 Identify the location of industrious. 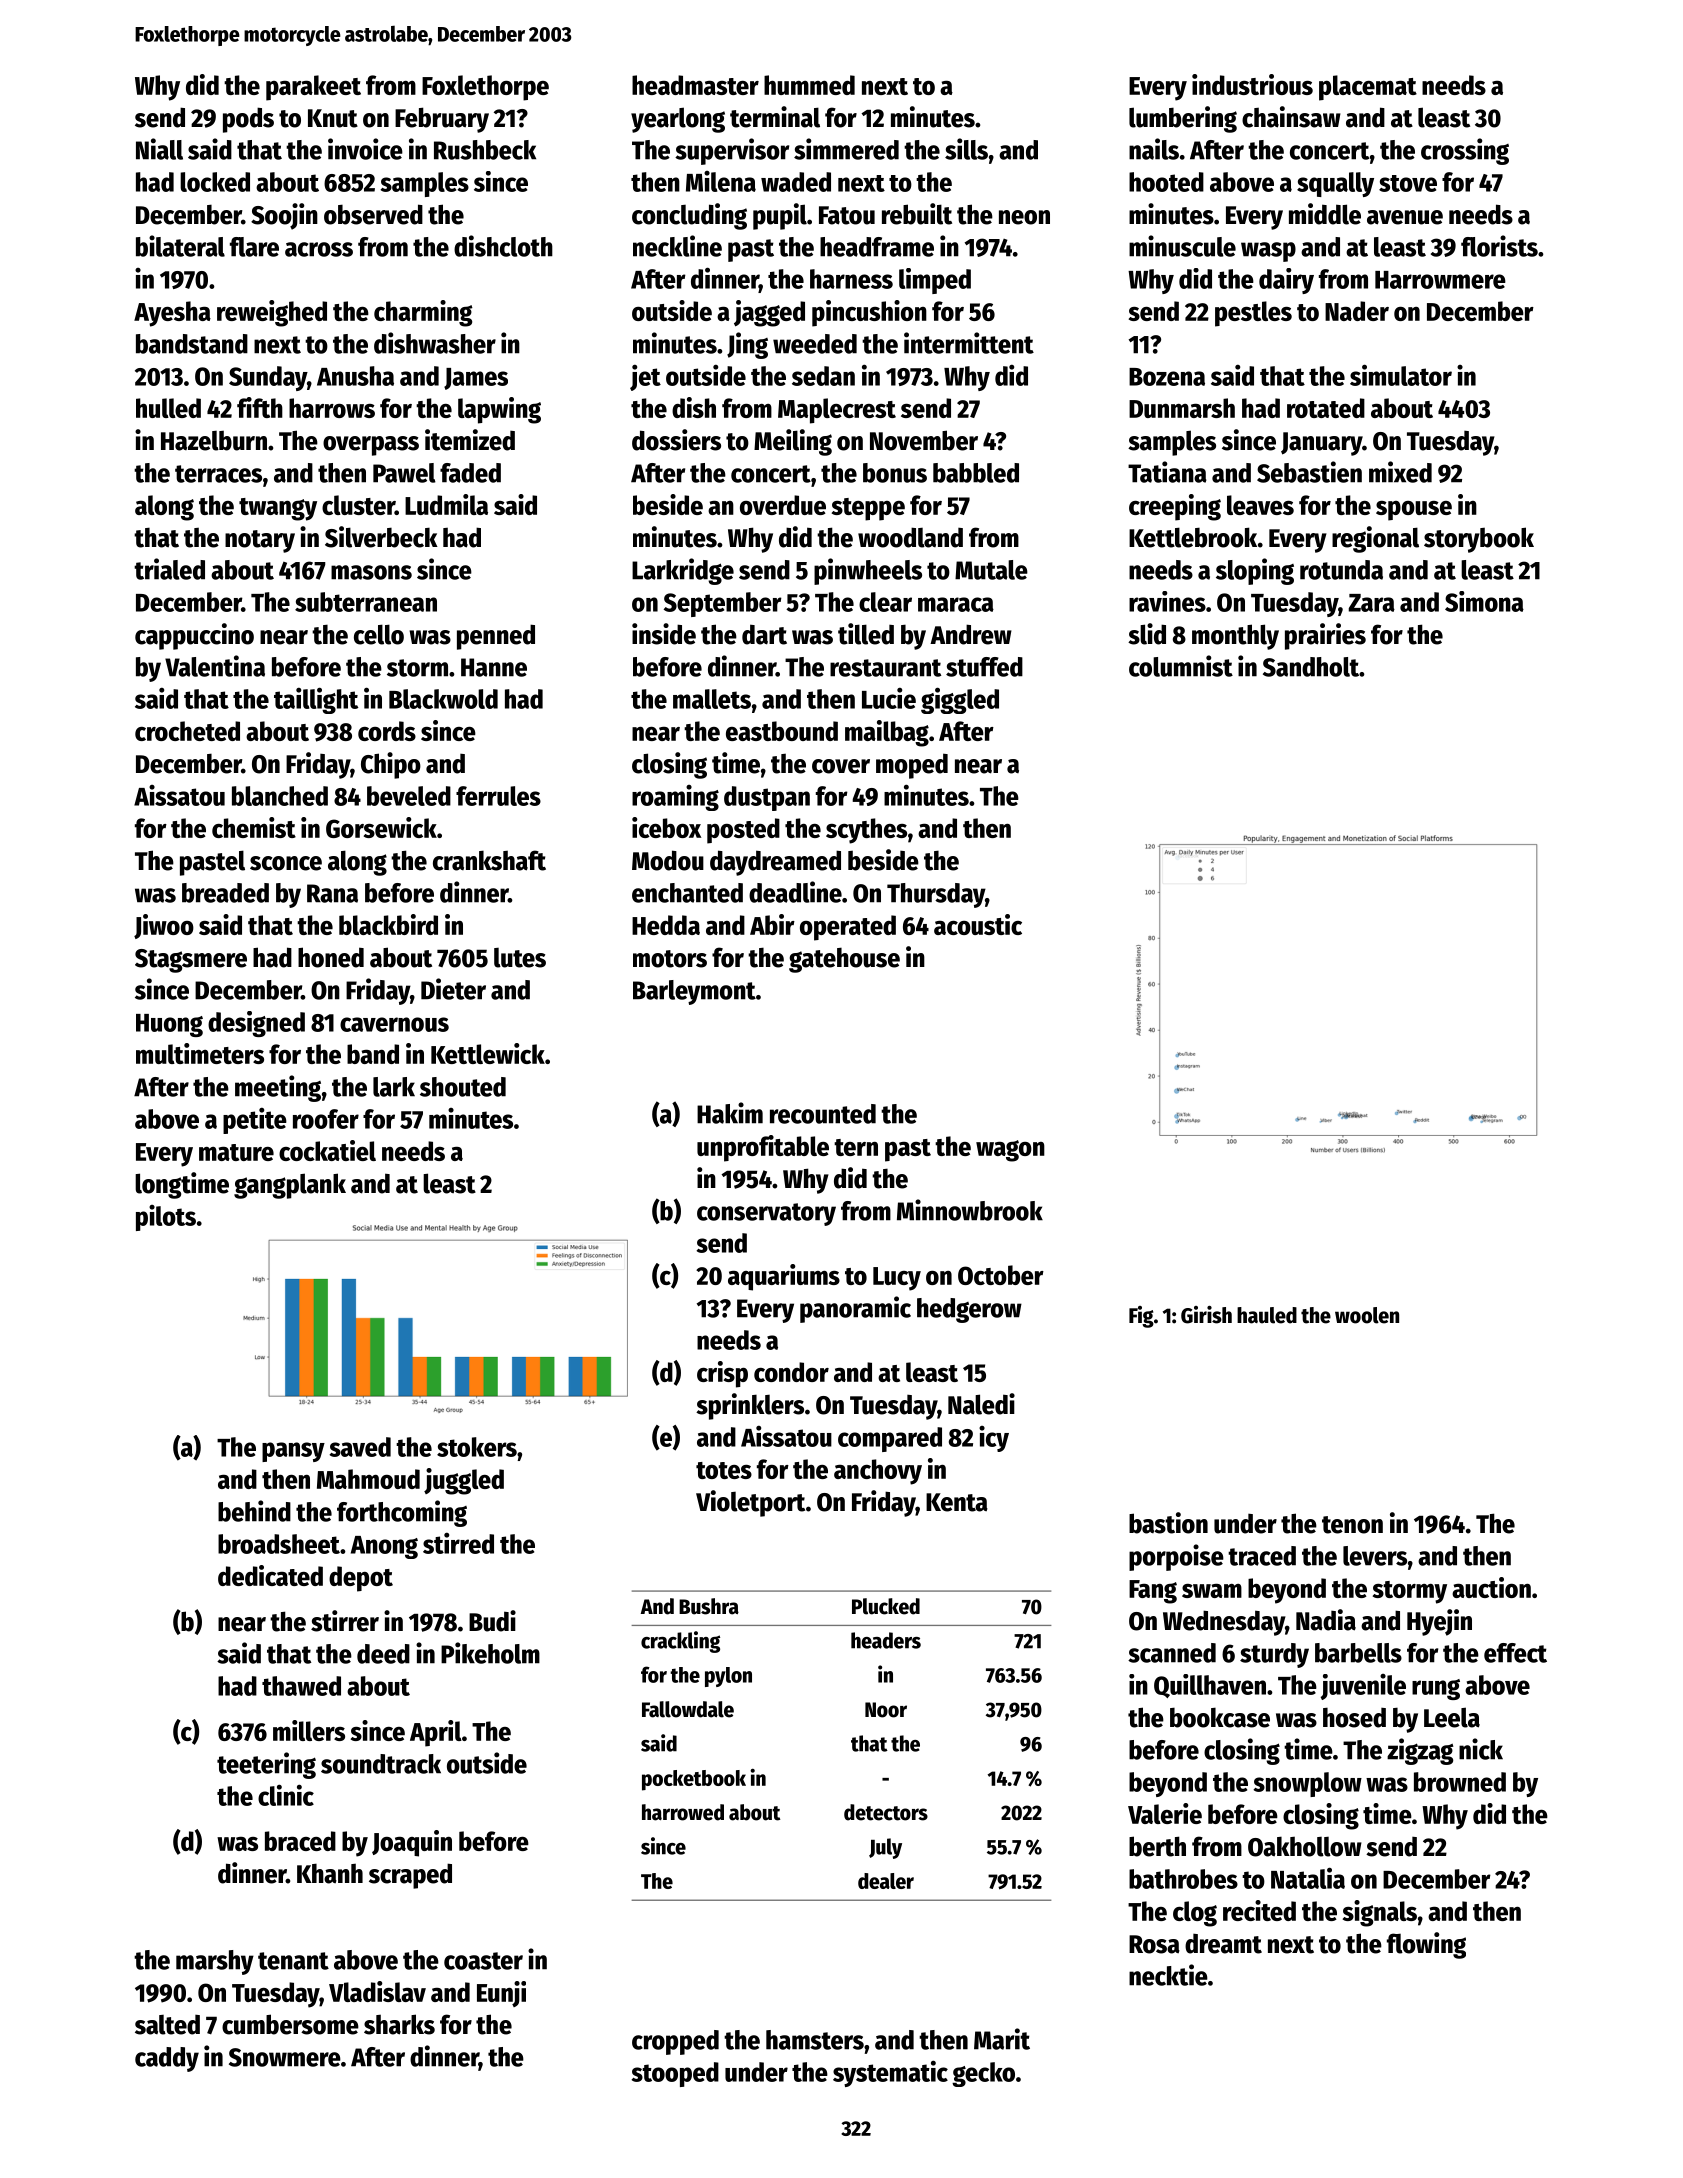
(1252, 84).
